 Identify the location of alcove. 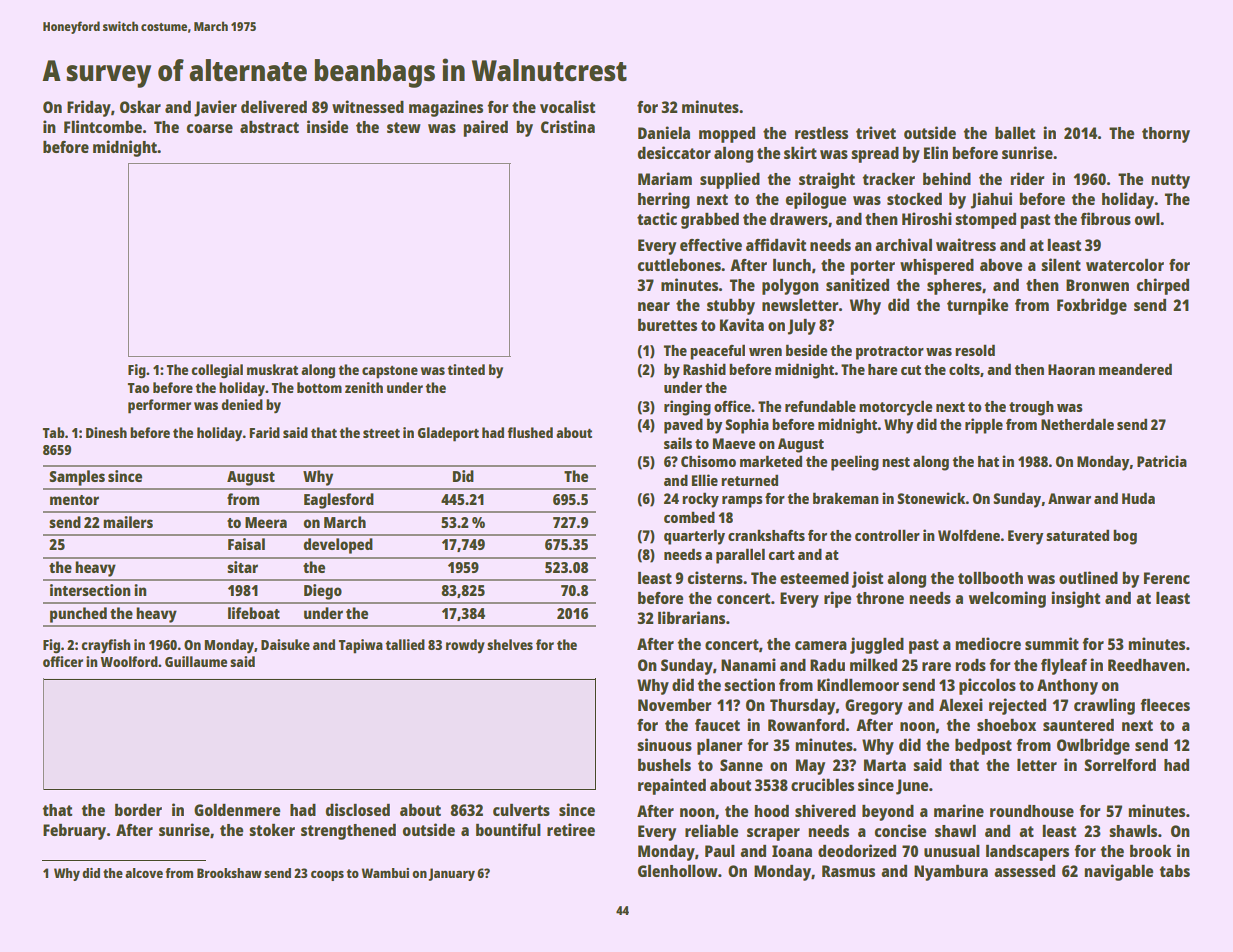
(144, 873).
